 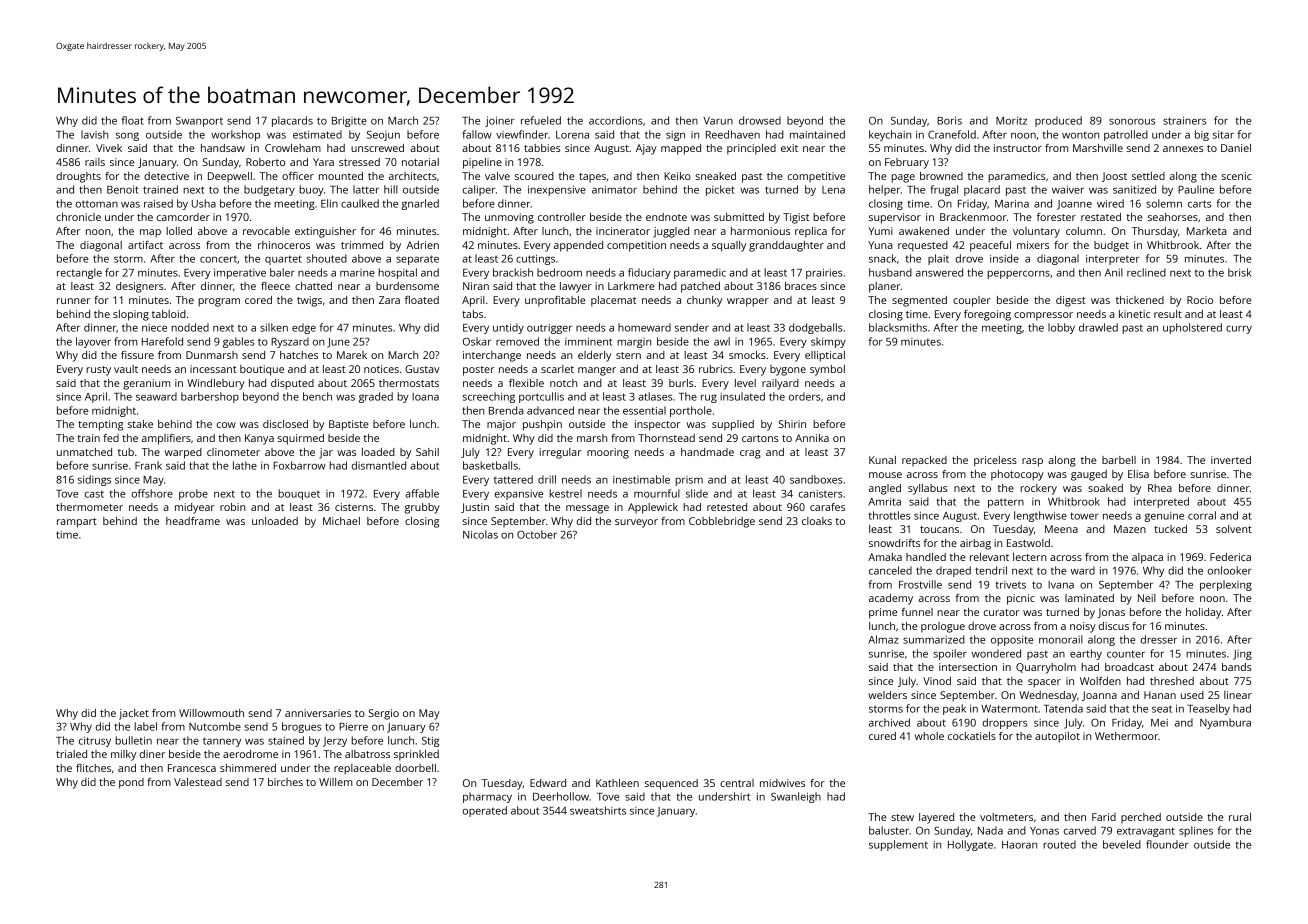 I want to click on accordions, so click(x=615, y=120).
